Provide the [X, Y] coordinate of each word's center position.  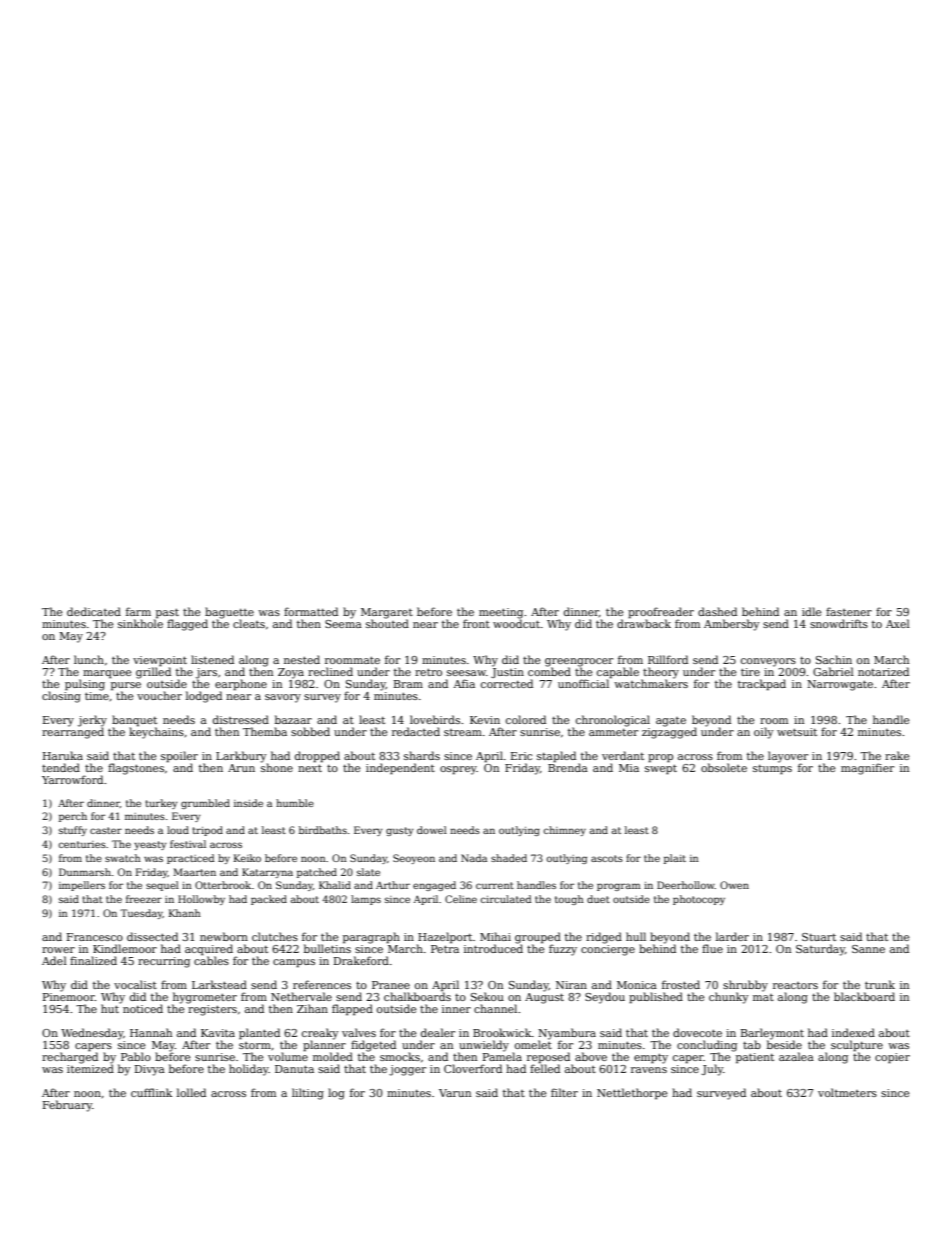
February [67, 1106]
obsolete [724, 767]
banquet [134, 721]
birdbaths [323, 830]
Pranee [391, 985]
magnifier [867, 769]
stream [463, 732]
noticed [143, 1008]
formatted [311, 611]
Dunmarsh [85, 872]
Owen [734, 885]
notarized [883, 671]
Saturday [820, 950]
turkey [161, 804]
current [495, 885]
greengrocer [579, 662]
